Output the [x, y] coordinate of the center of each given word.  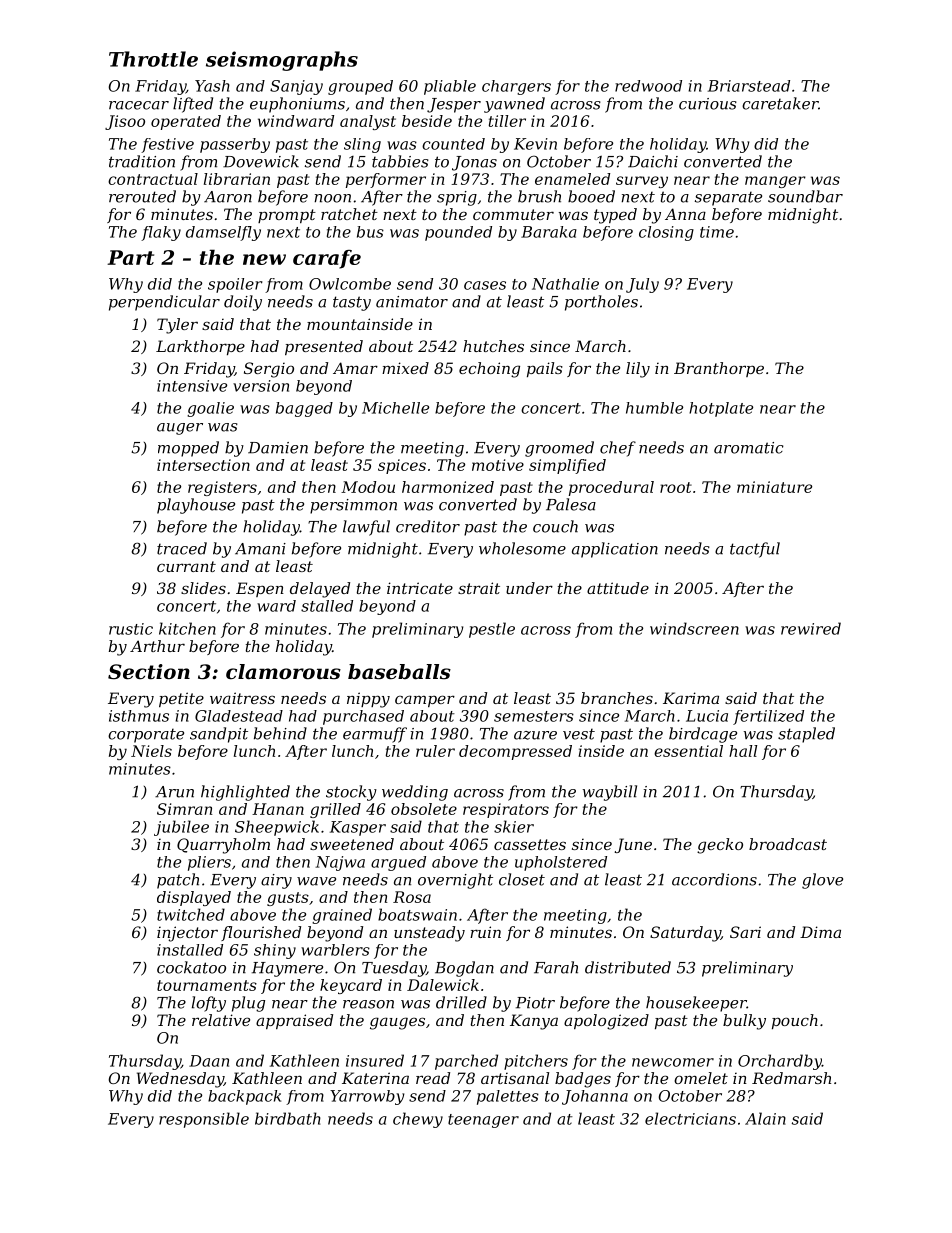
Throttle [153, 59]
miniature [774, 487]
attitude [618, 588]
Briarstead [749, 86]
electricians [690, 1118]
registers [222, 488]
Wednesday [180, 1080]
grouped [360, 87]
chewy [418, 1120]
